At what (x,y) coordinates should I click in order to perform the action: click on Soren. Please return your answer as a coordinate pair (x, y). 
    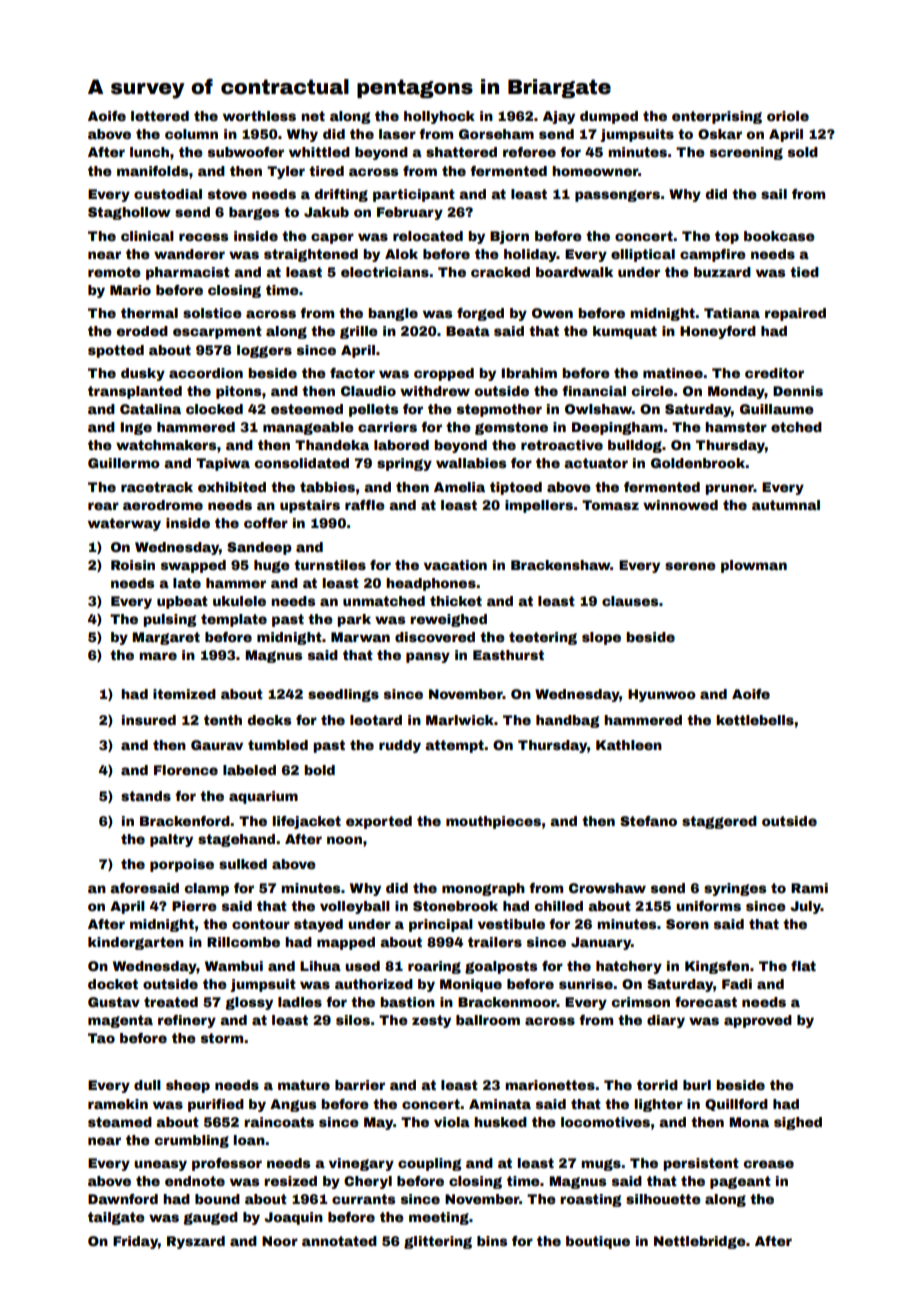
    Looking at the image, I should click on (687, 924).
